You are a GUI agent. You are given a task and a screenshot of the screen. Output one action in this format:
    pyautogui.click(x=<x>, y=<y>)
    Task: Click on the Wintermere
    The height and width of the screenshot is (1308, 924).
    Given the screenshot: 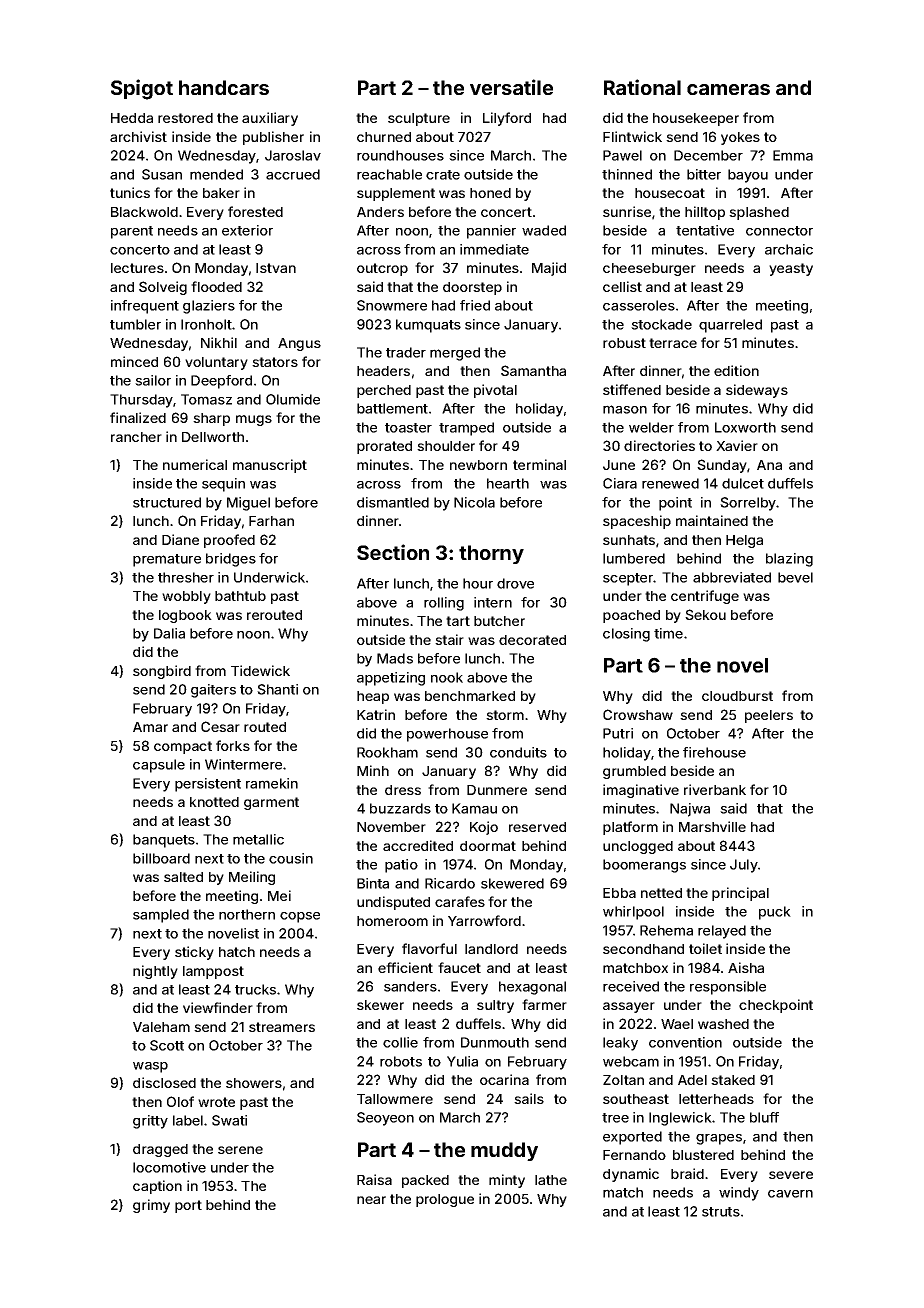 What is the action you would take?
    pyautogui.click(x=243, y=764)
